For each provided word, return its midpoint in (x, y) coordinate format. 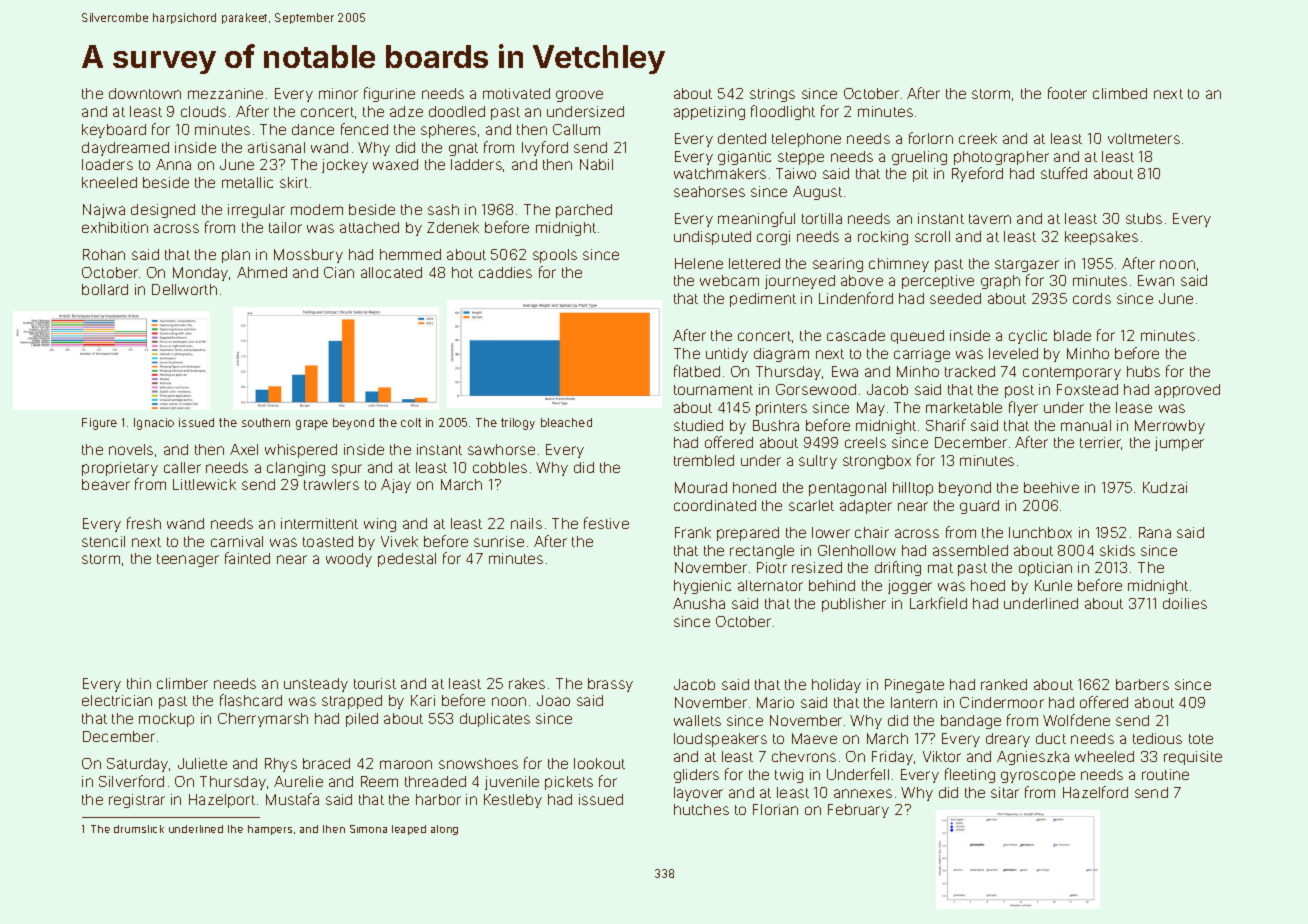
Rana (1155, 532)
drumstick (139, 829)
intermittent (319, 523)
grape (312, 425)
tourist (375, 683)
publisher (854, 605)
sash (443, 209)
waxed (395, 164)
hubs (1143, 371)
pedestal (407, 560)
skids (1117, 550)
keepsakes (1101, 238)
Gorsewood (816, 389)
